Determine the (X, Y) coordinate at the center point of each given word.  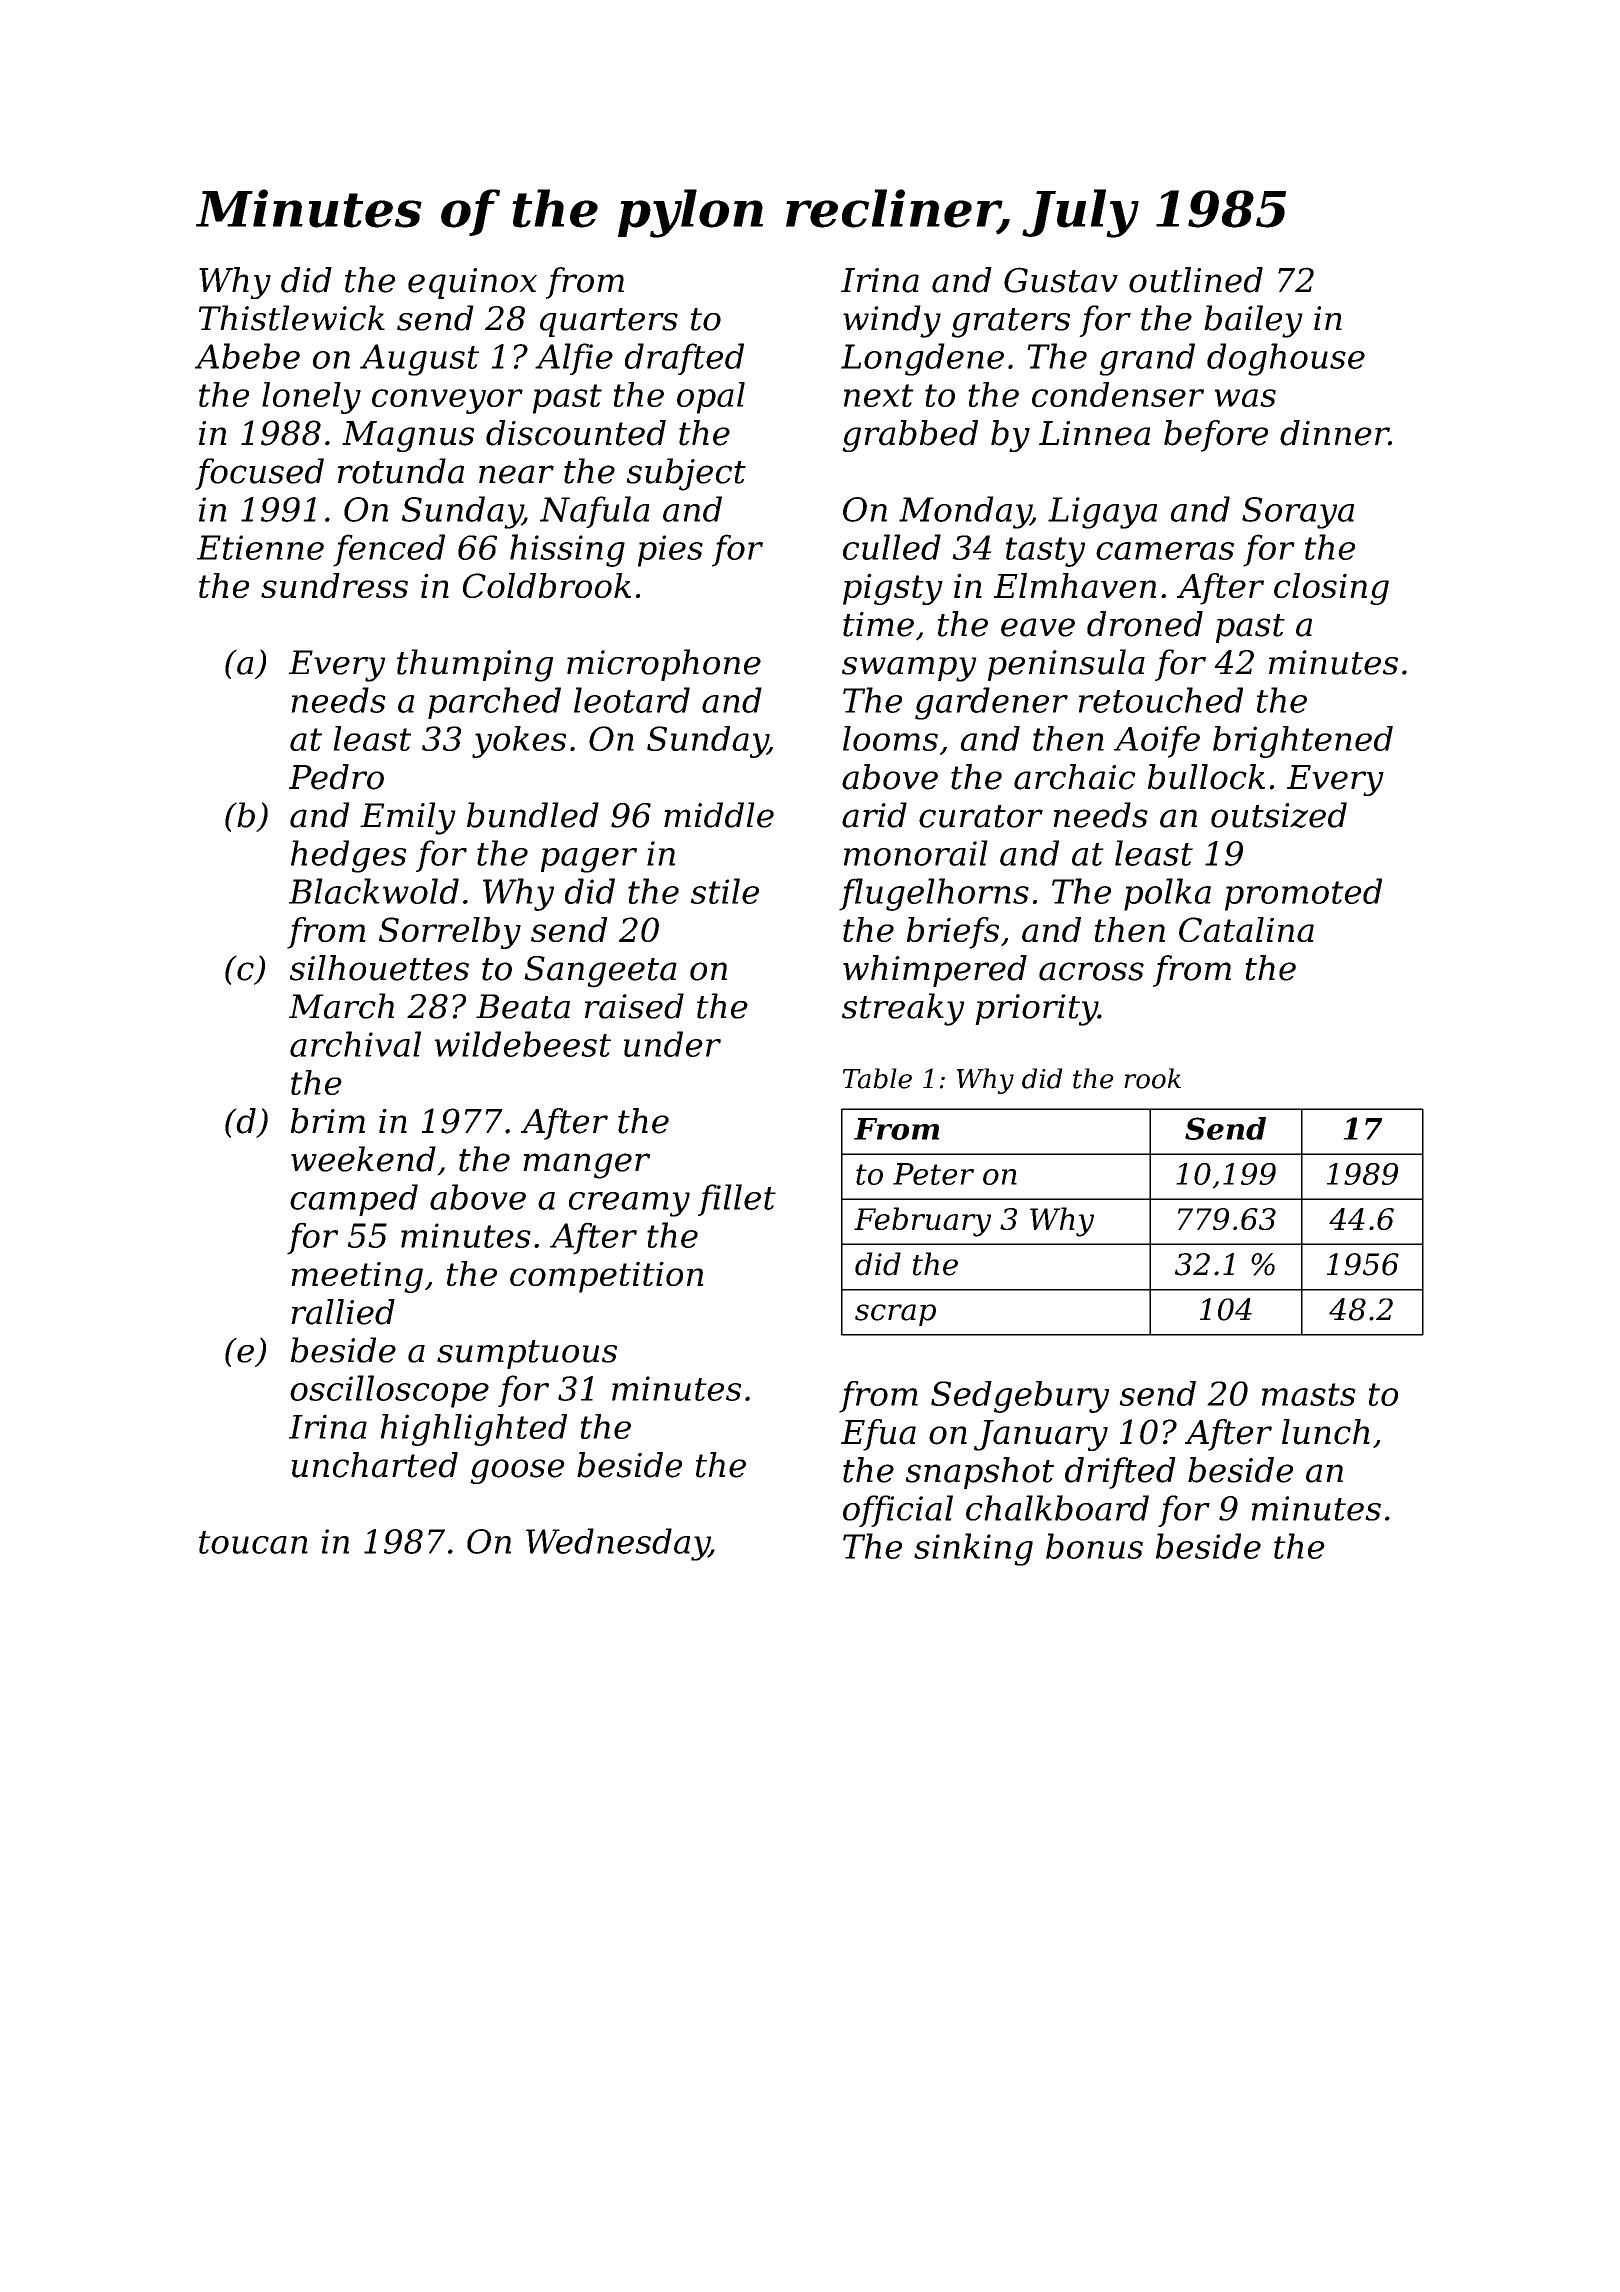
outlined (1196, 280)
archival (355, 1044)
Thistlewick (292, 318)
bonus (1094, 1546)
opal (711, 398)
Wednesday (617, 1544)
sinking (973, 1549)
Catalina (1246, 929)
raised (634, 1006)
